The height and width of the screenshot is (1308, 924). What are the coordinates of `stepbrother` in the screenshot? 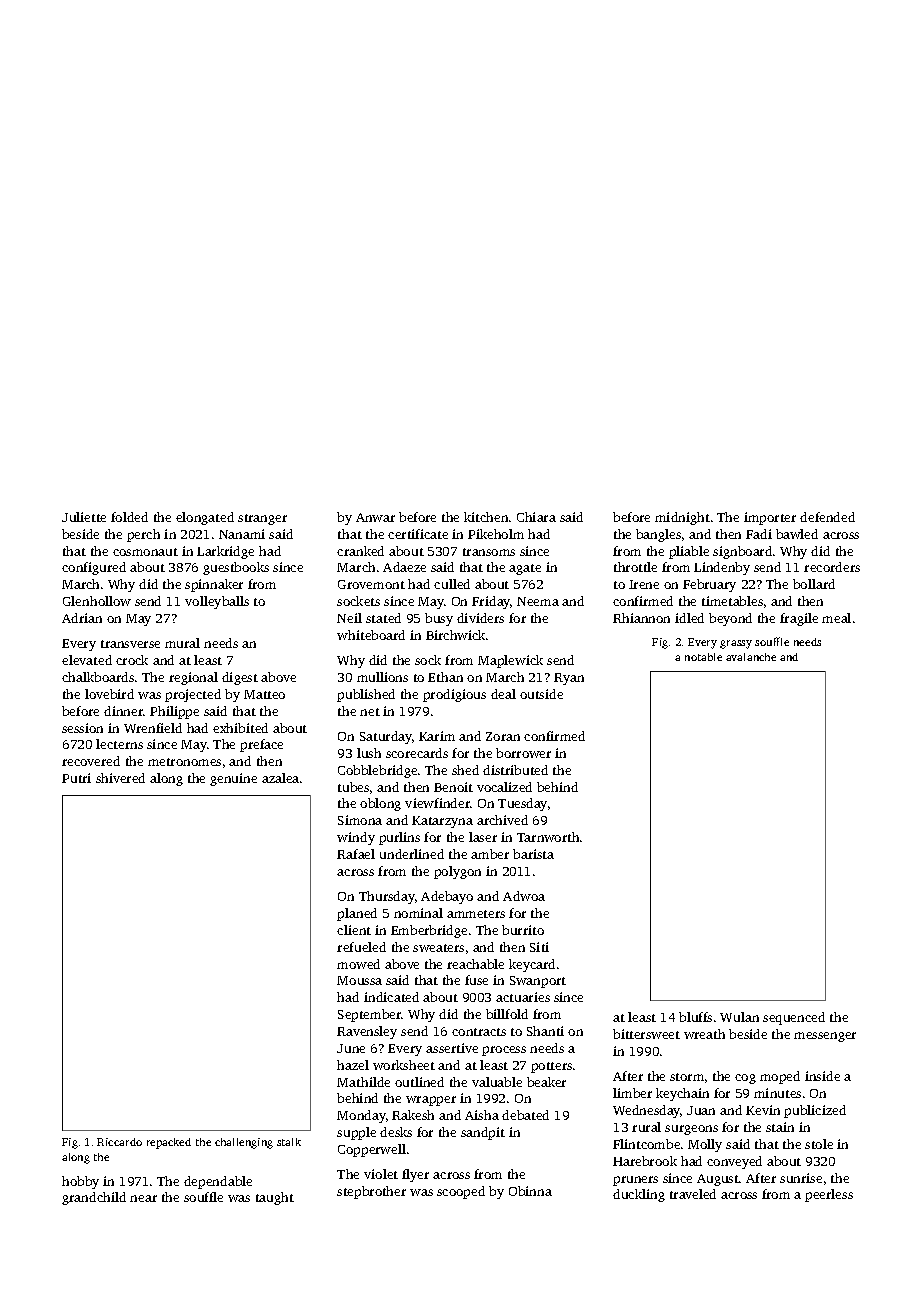 It's located at (371, 1192).
